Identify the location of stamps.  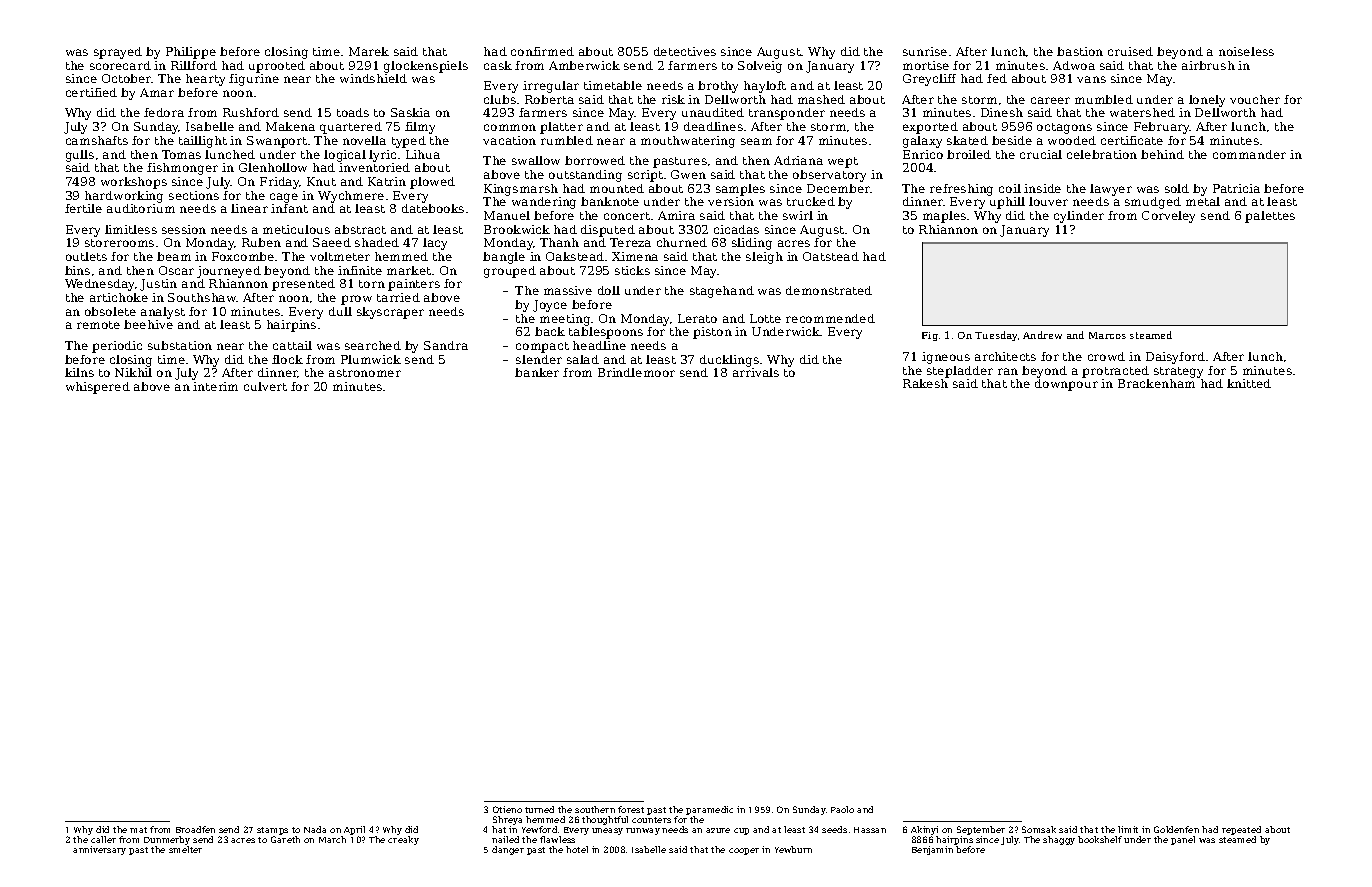
(272, 831).
